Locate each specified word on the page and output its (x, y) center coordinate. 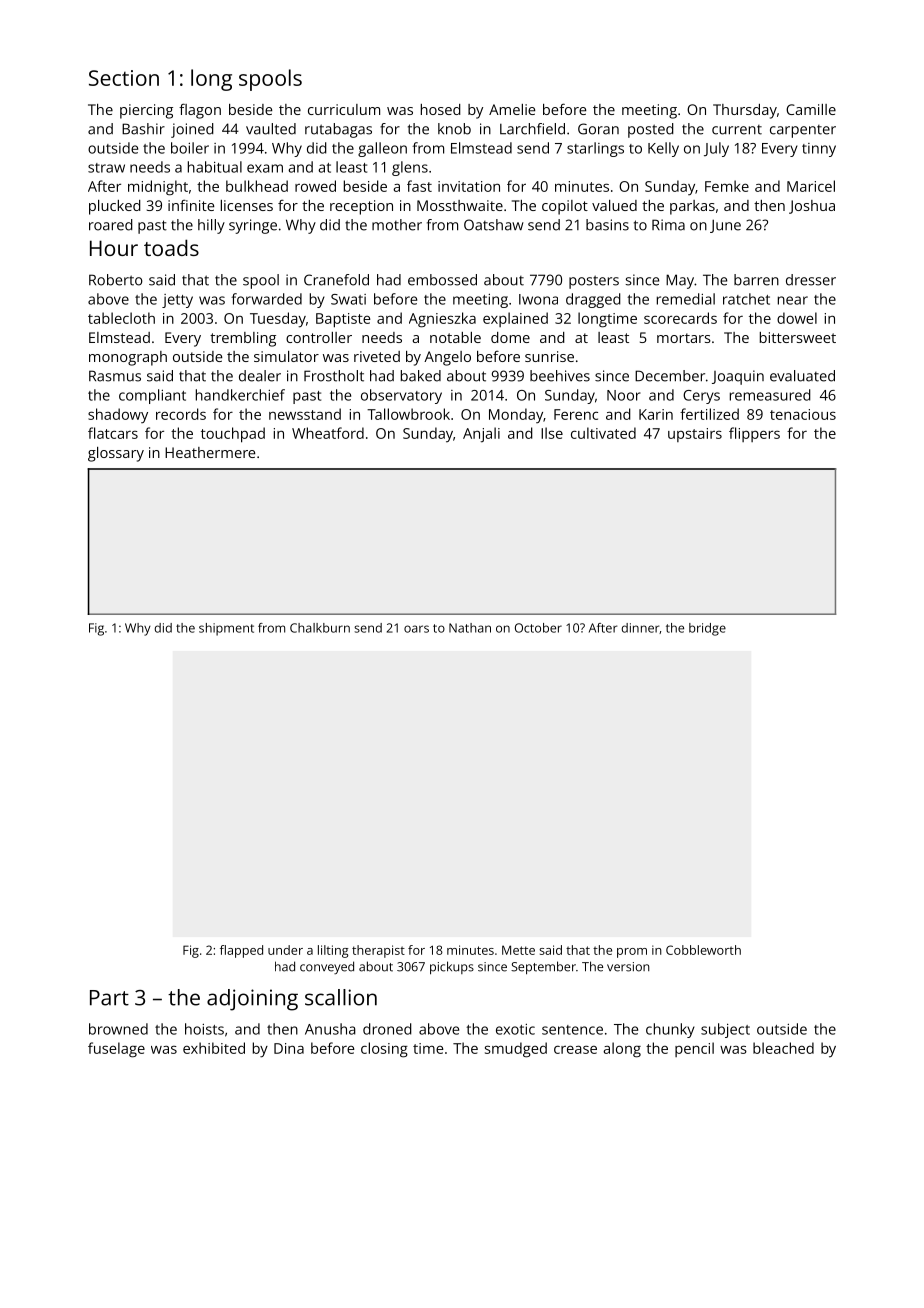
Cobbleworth (703, 950)
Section (124, 78)
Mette (518, 950)
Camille (811, 109)
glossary (116, 454)
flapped (241, 951)
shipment (226, 629)
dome (510, 337)
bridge (707, 629)
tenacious (803, 414)
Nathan (470, 628)
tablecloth (121, 318)
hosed (441, 109)
